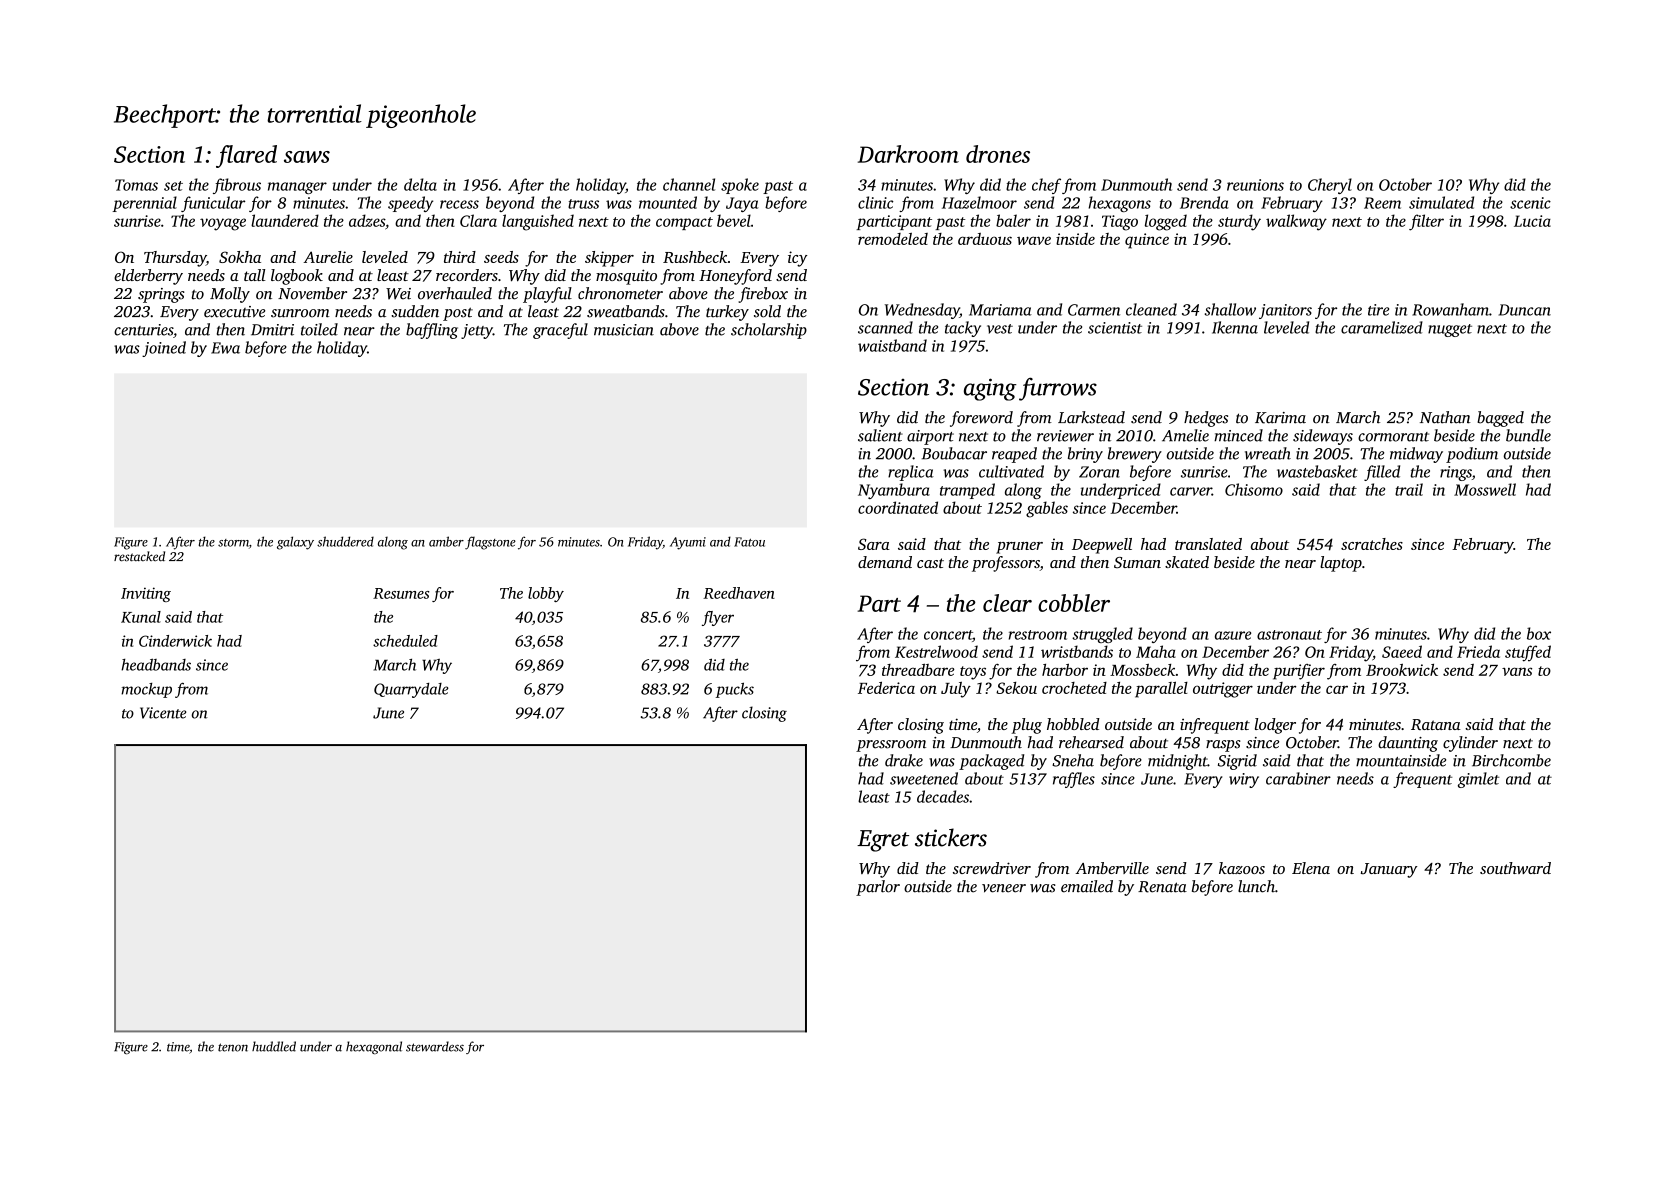 Image resolution: width=1665 pixels, height=1177 pixels. Describe the element at coordinates (144, 204) in the image. I see `perennial` at that location.
